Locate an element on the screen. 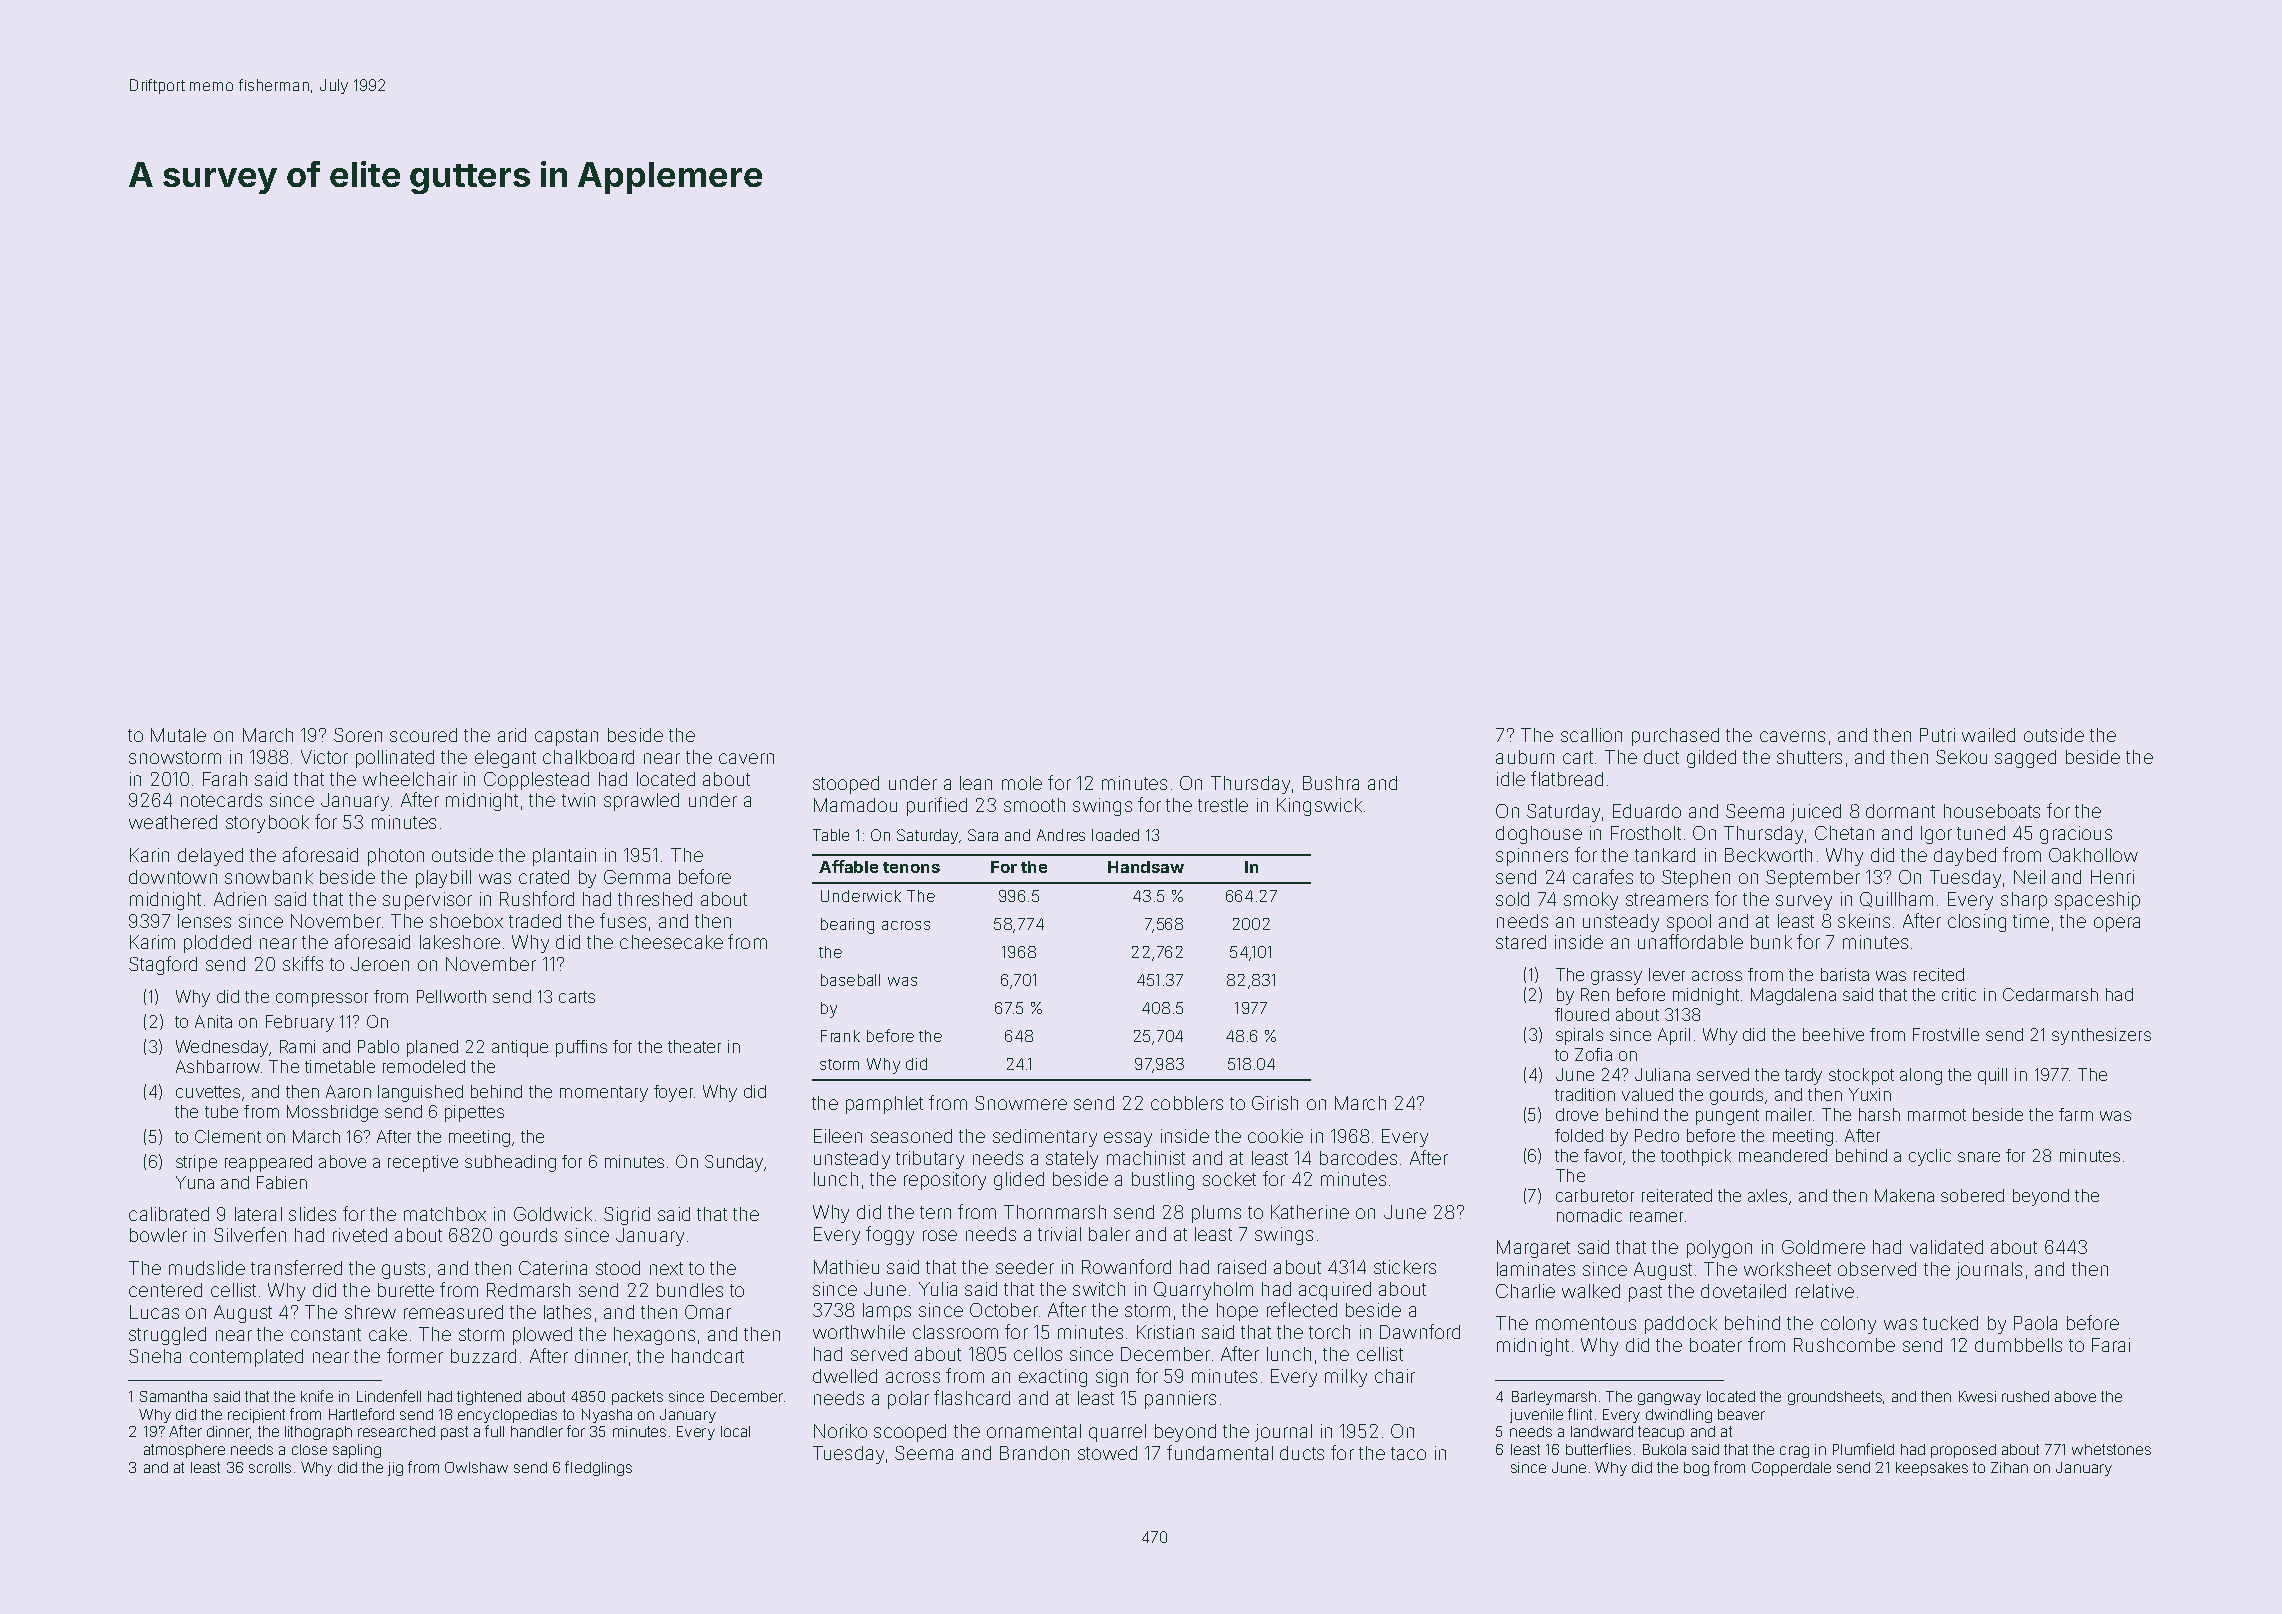  purchased is located at coordinates (1675, 737).
